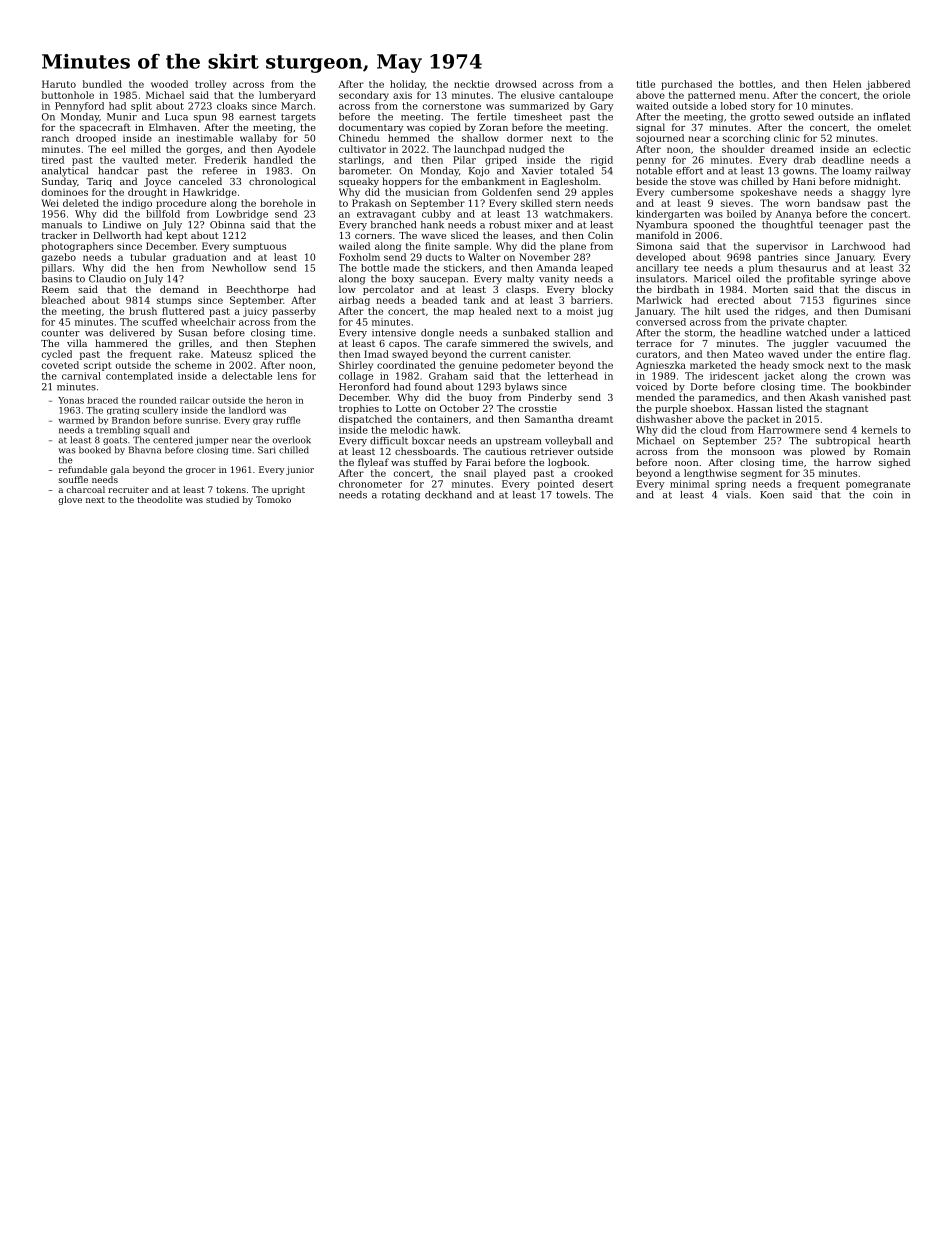 The image size is (952, 1233). What do you see at coordinates (59, 84) in the document?
I see `Haruto` at bounding box center [59, 84].
